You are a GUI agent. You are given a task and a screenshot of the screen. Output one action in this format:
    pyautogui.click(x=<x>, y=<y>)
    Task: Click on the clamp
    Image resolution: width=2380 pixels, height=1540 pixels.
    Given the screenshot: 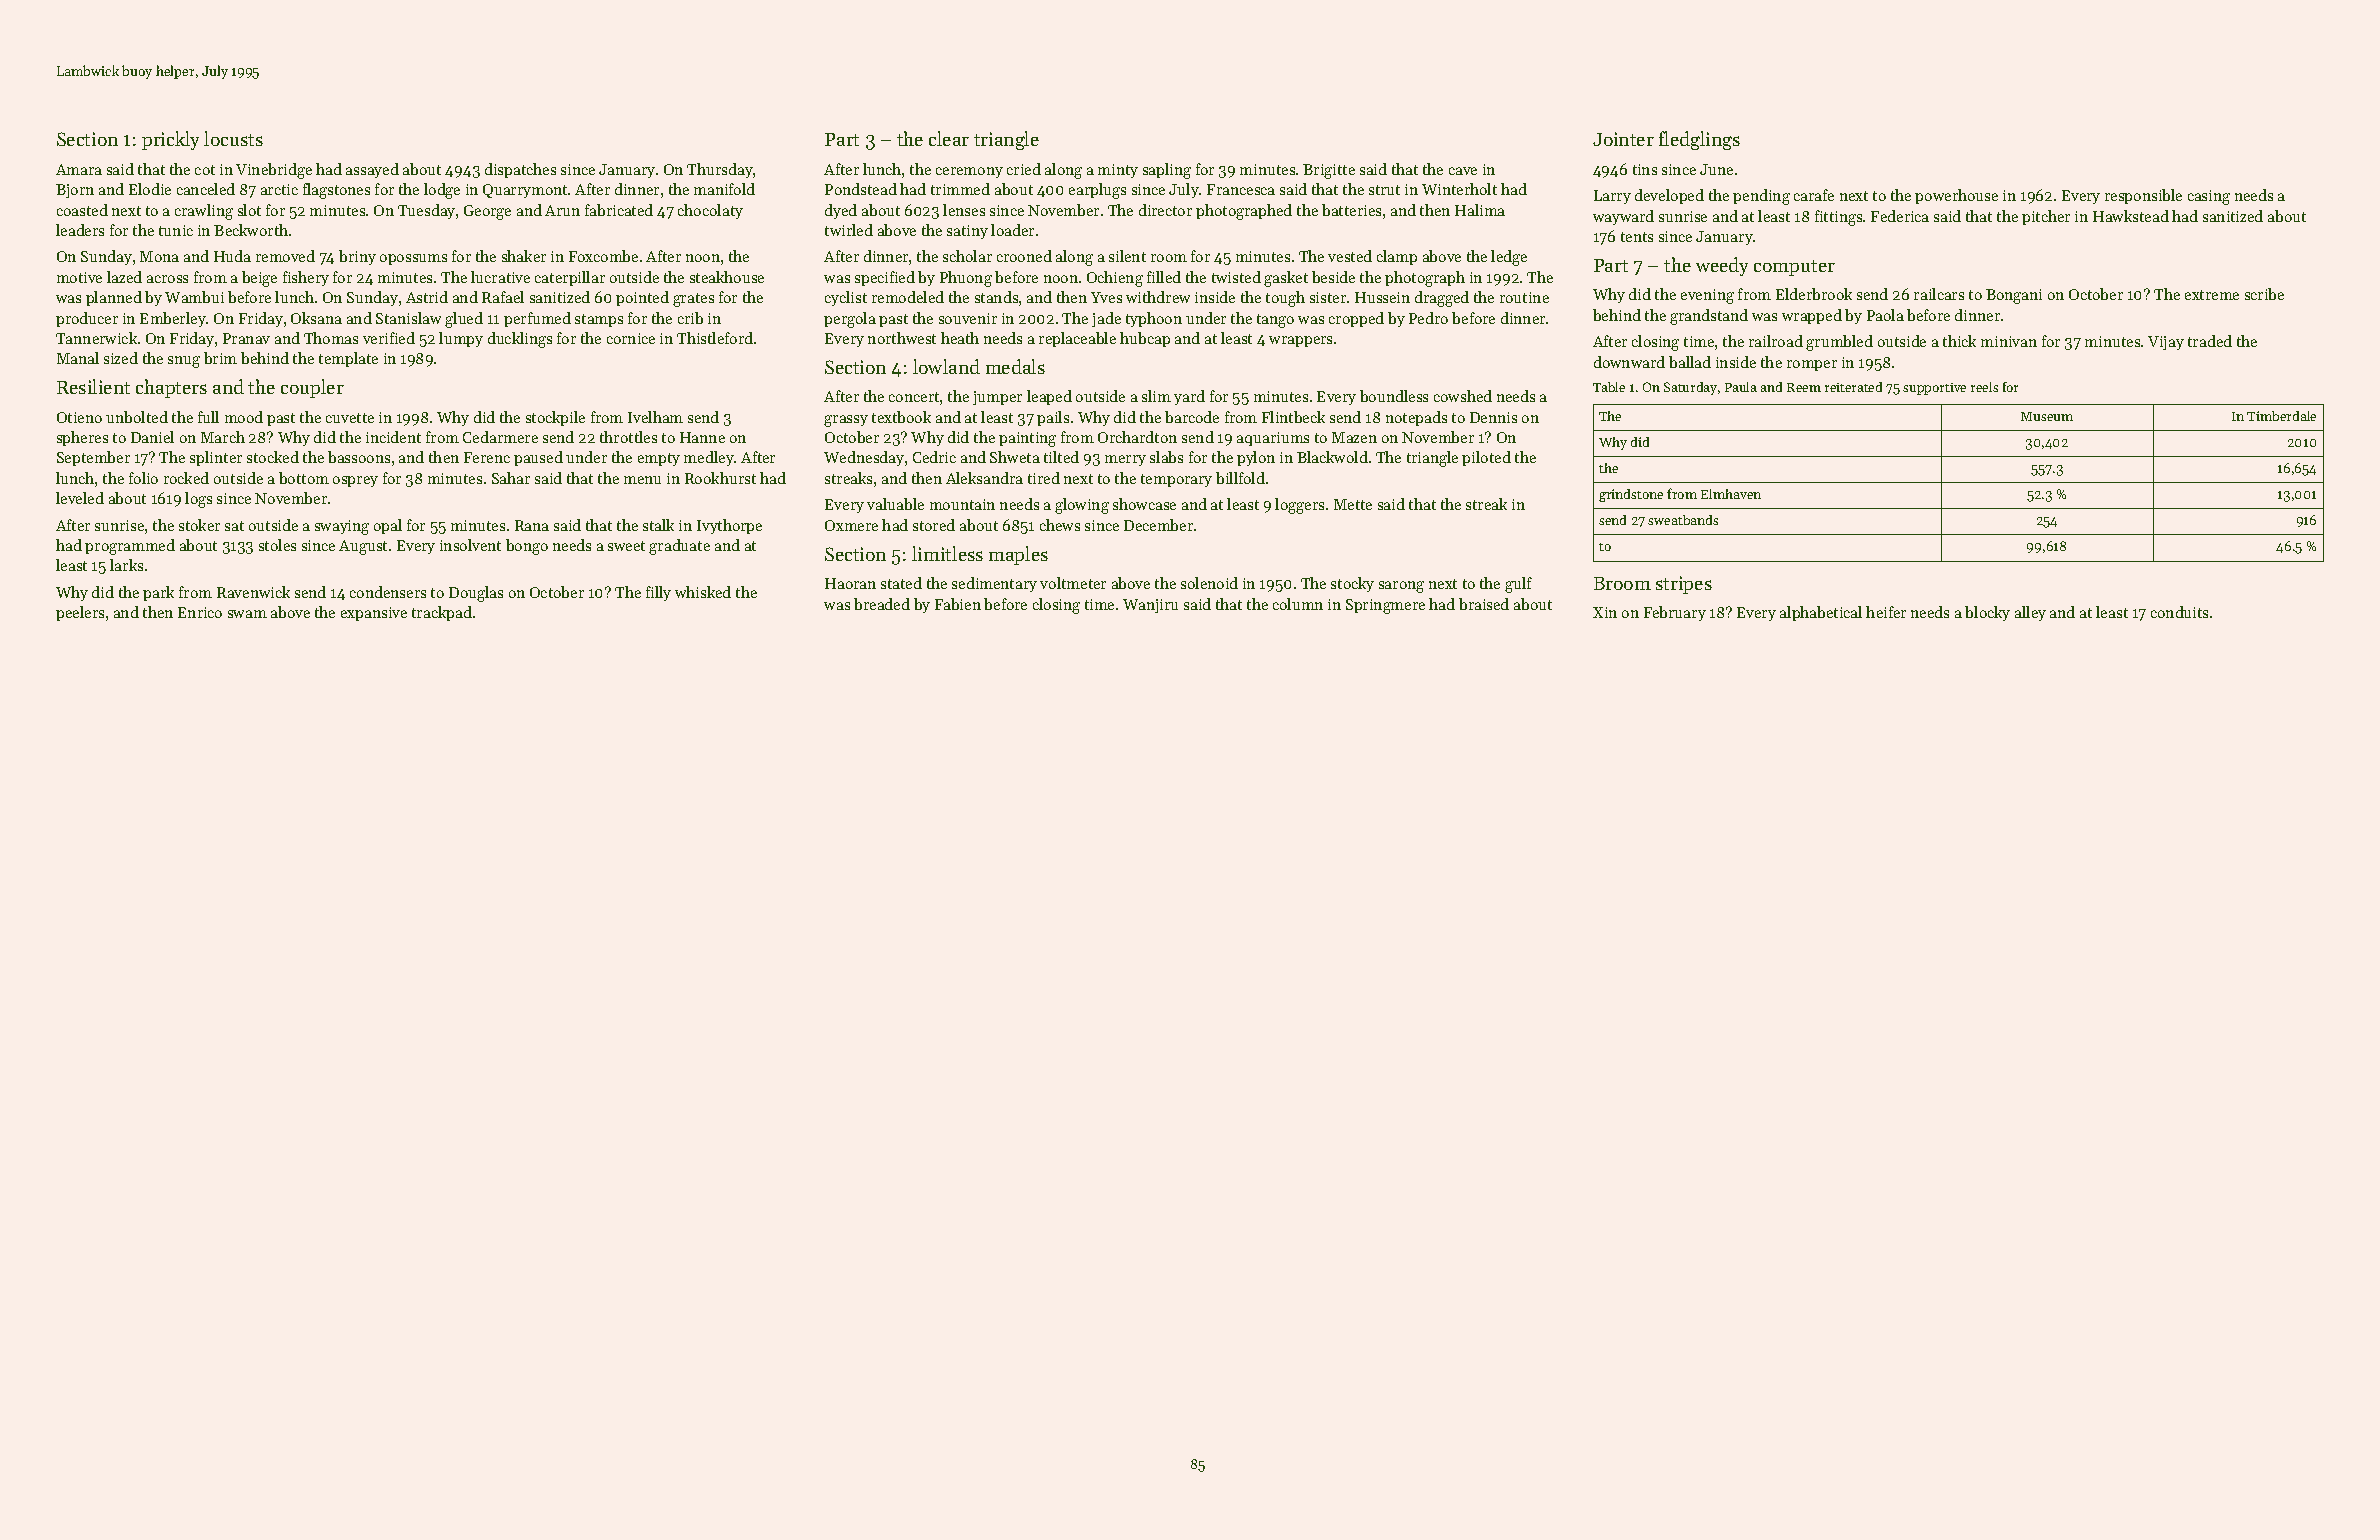 What is the action you would take?
    pyautogui.click(x=1397, y=257)
